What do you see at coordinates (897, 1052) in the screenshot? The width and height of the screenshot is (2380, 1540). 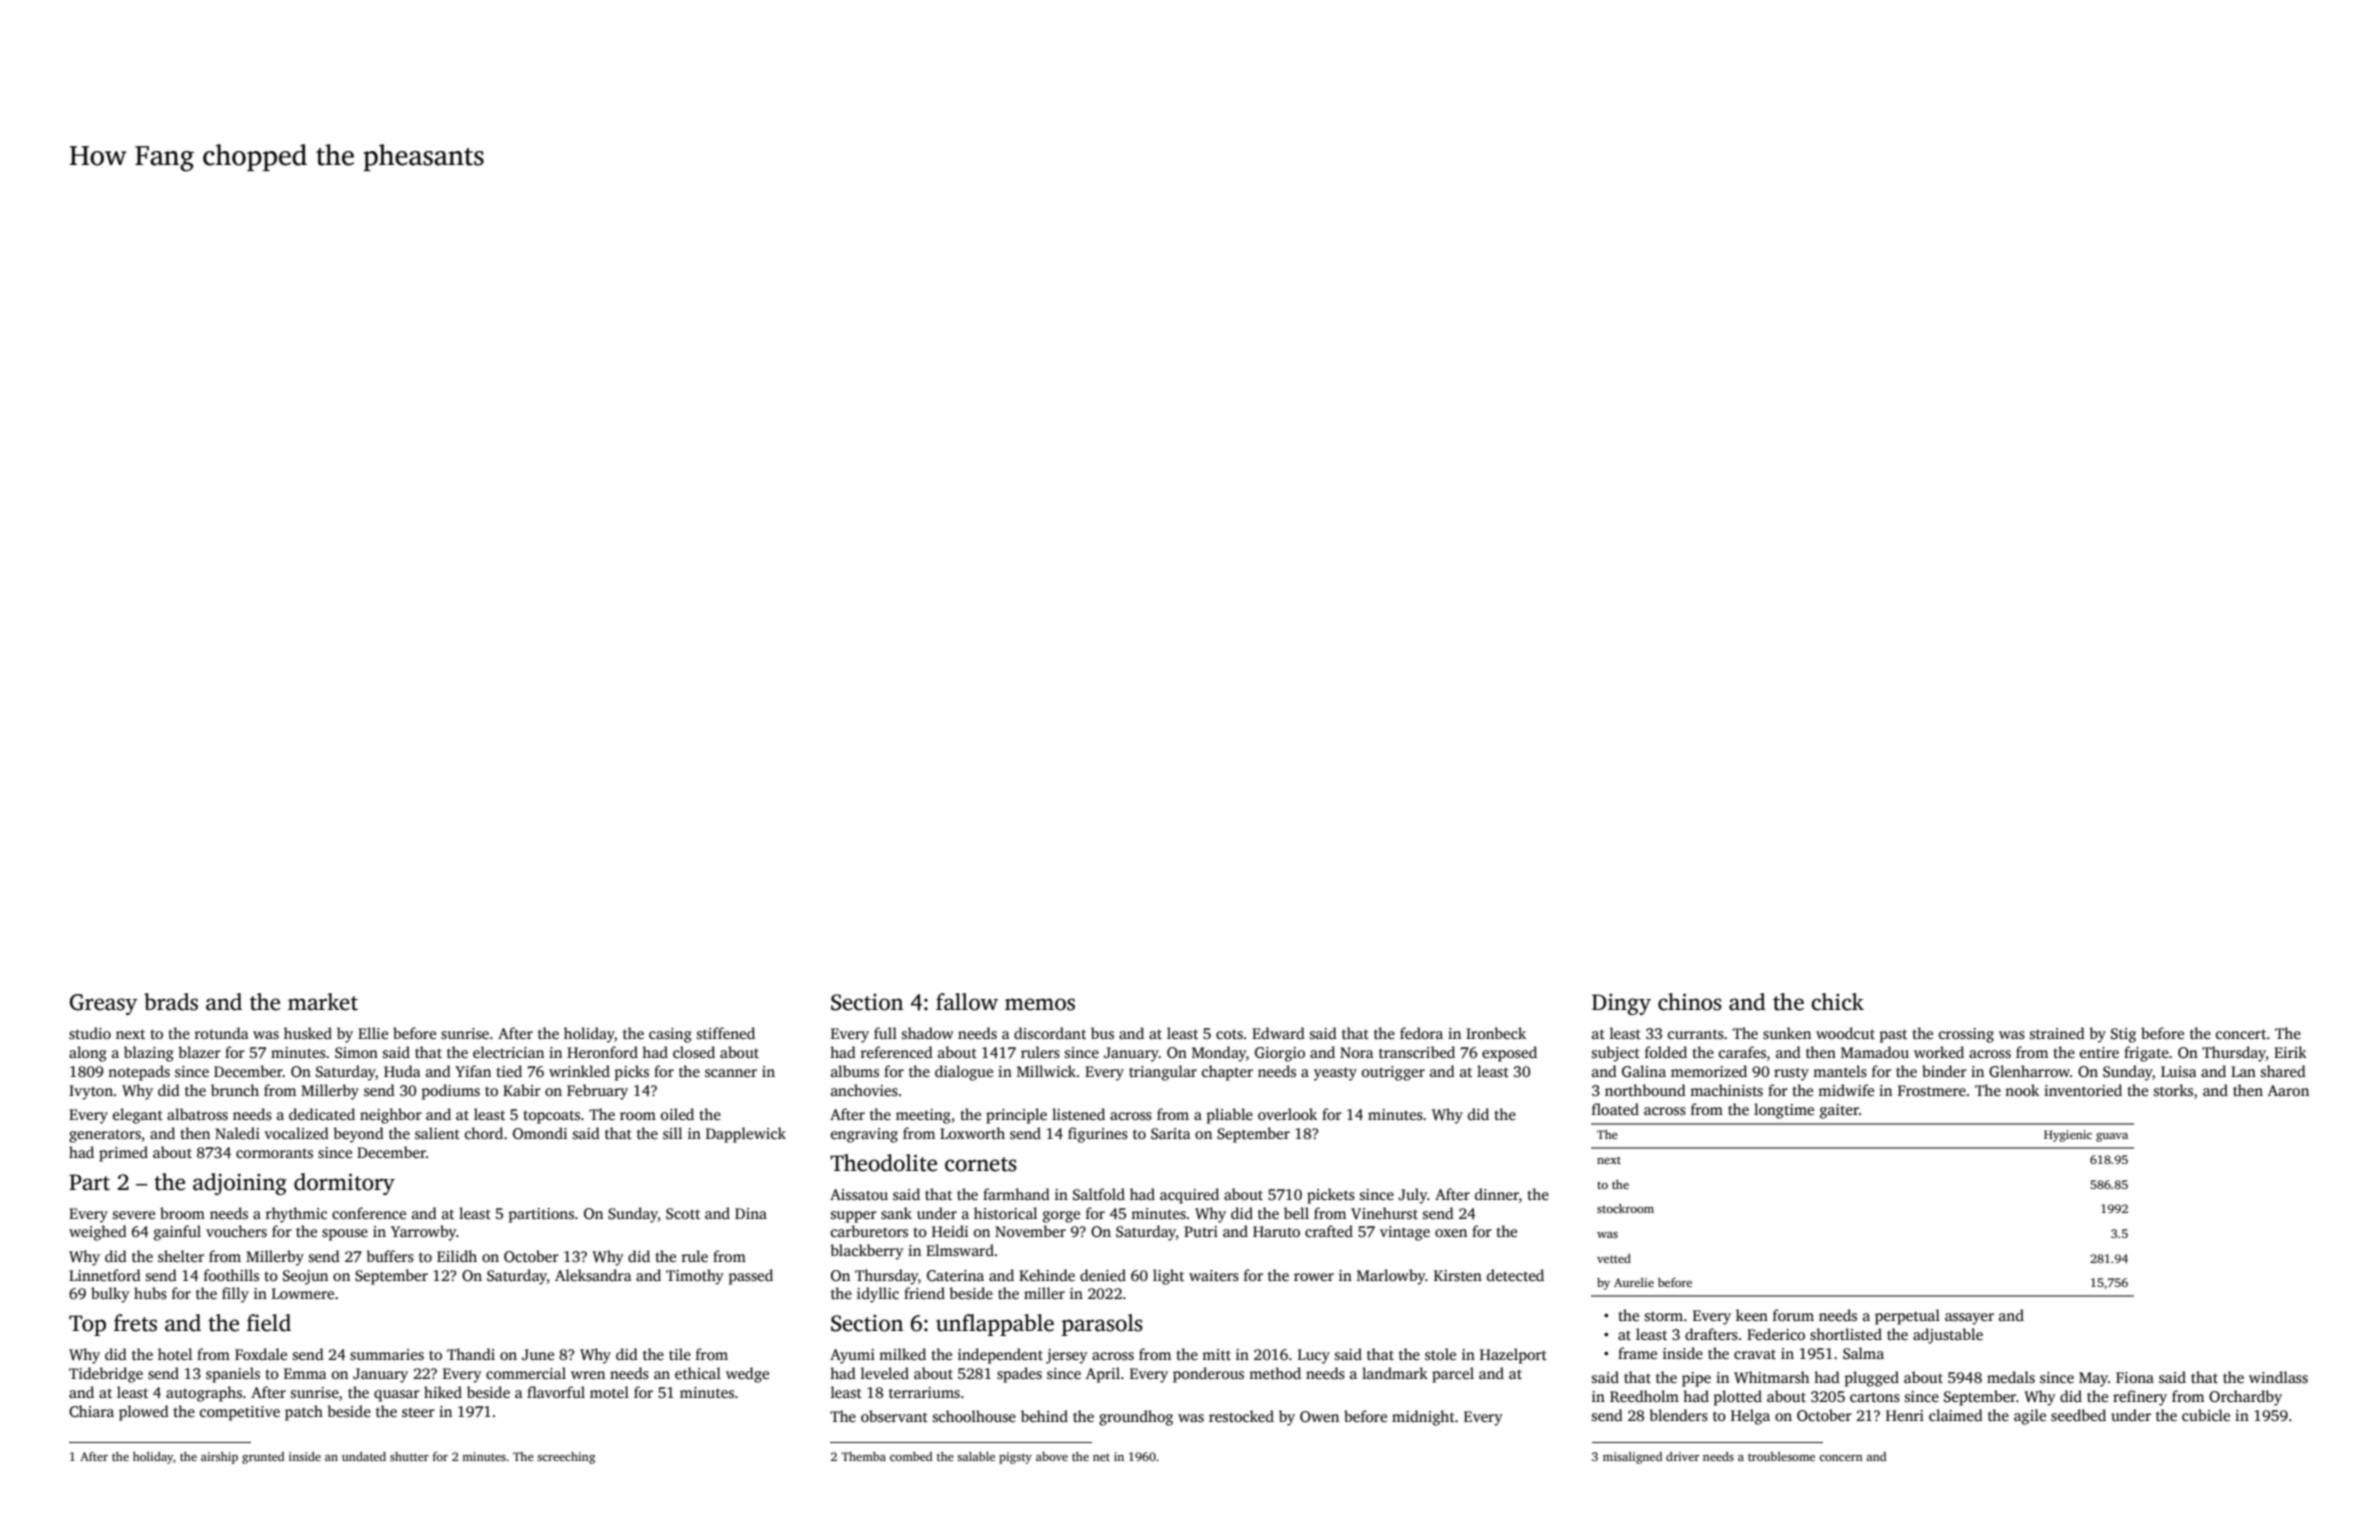 I see `referenced` at bounding box center [897, 1052].
